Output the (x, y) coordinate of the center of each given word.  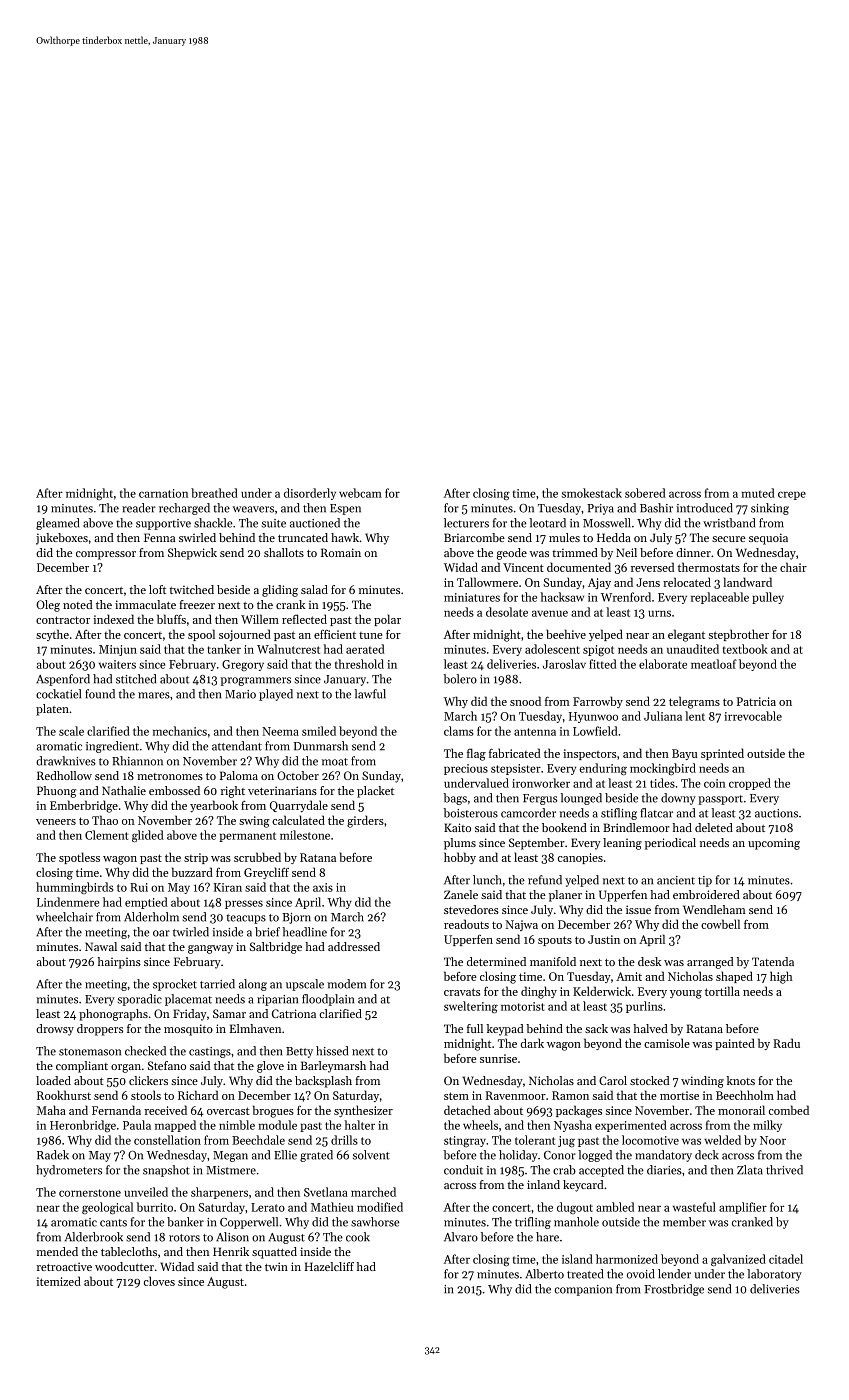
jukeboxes (62, 539)
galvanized (738, 1260)
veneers (56, 822)
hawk (345, 537)
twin (276, 1266)
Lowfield (595, 731)
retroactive (64, 1266)
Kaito (457, 827)
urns (659, 613)
